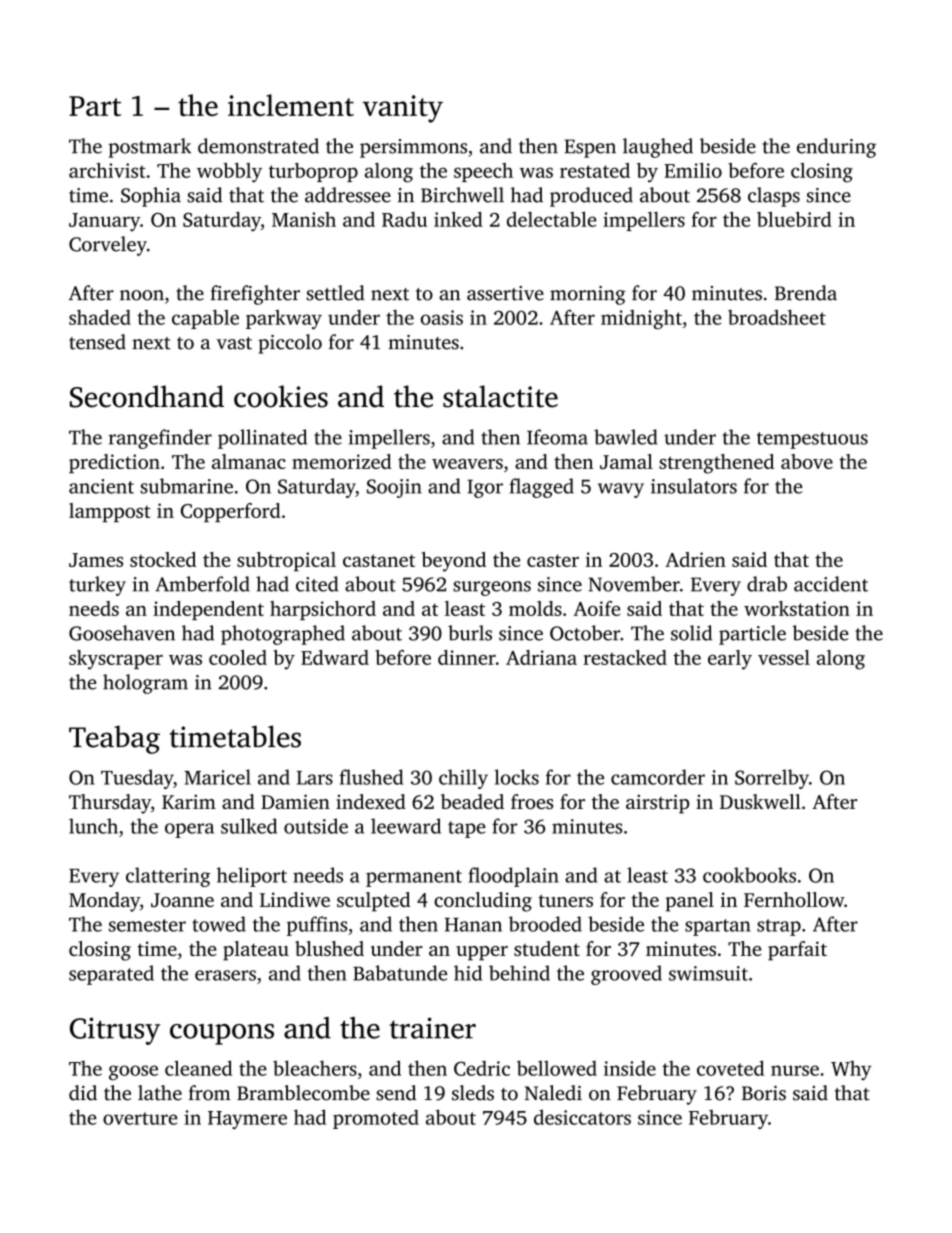 The image size is (952, 1233). I want to click on desiccators, so click(582, 1117).
